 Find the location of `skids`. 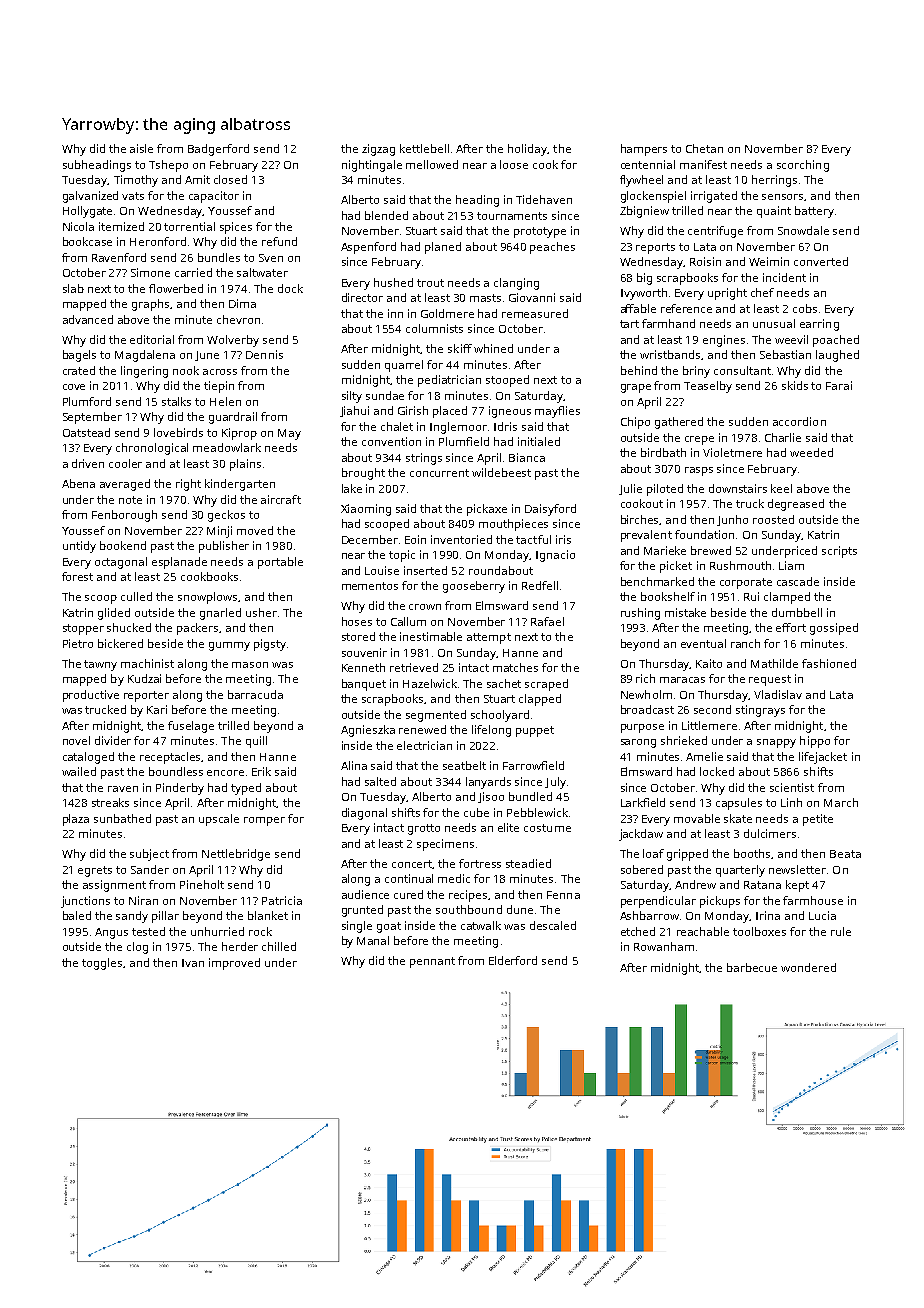

skids is located at coordinates (795, 385).
